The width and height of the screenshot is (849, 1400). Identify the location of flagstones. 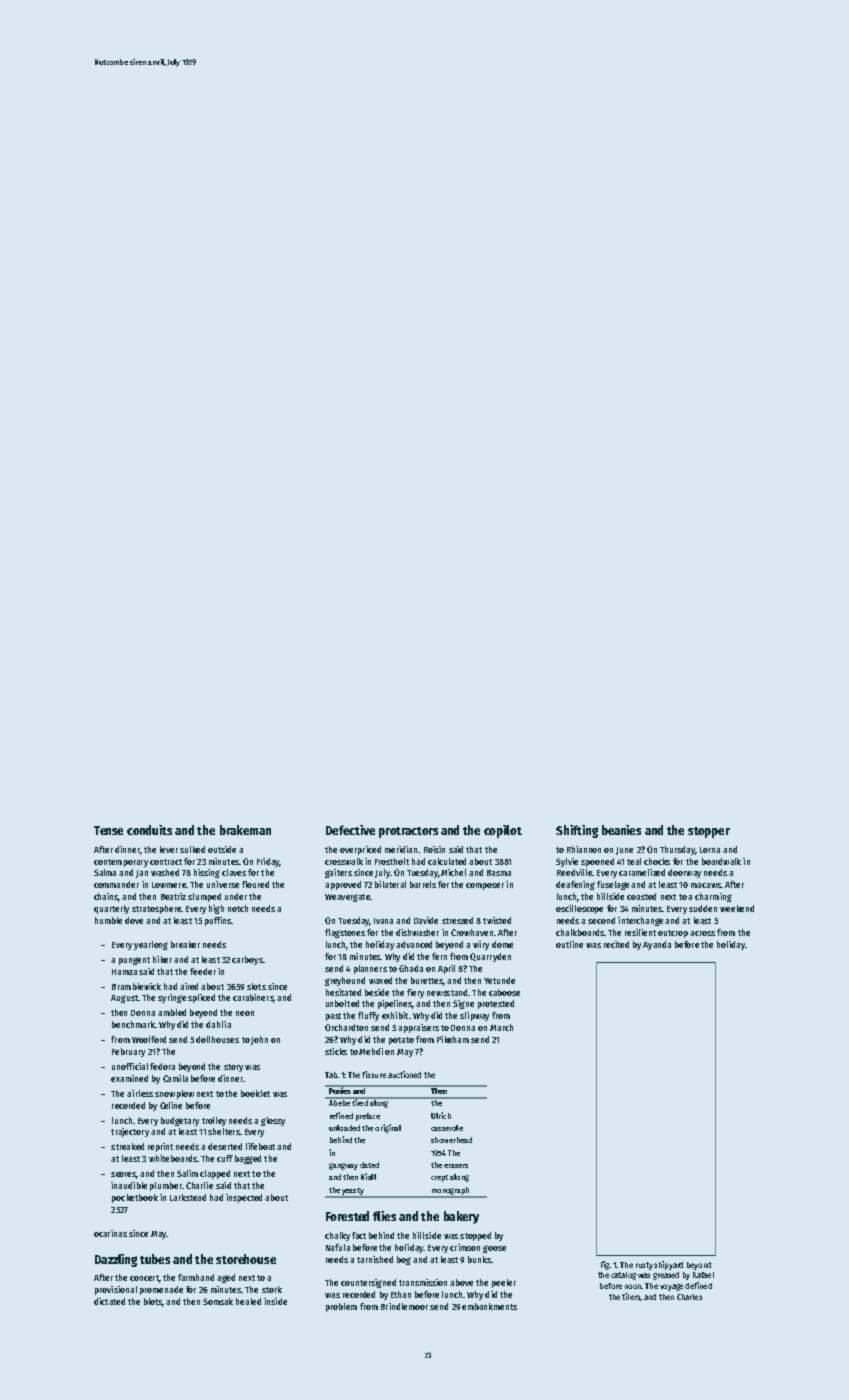
(345, 933).
